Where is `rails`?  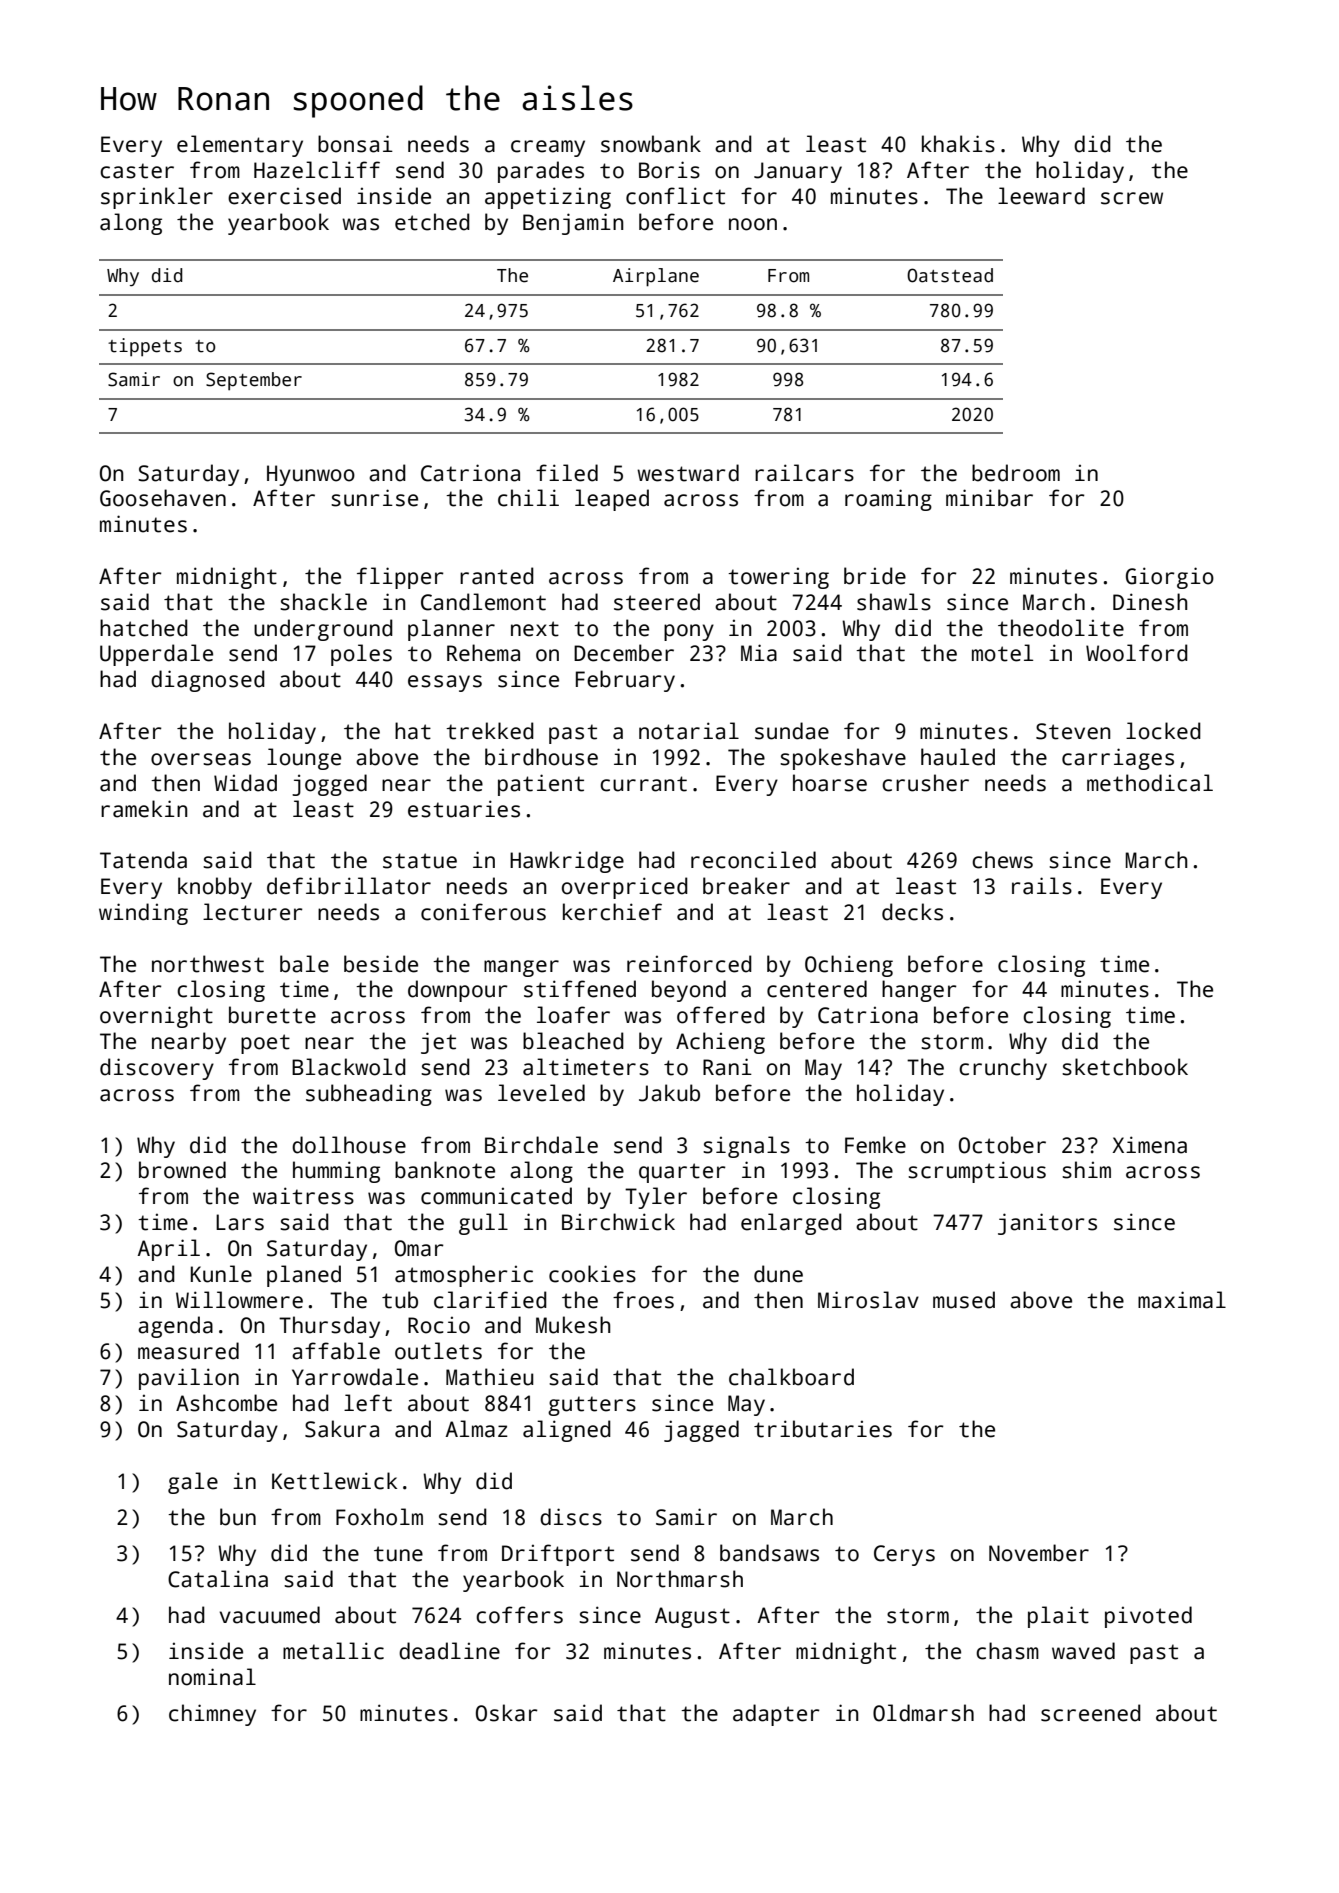
rails is located at coordinates (1042, 886).
